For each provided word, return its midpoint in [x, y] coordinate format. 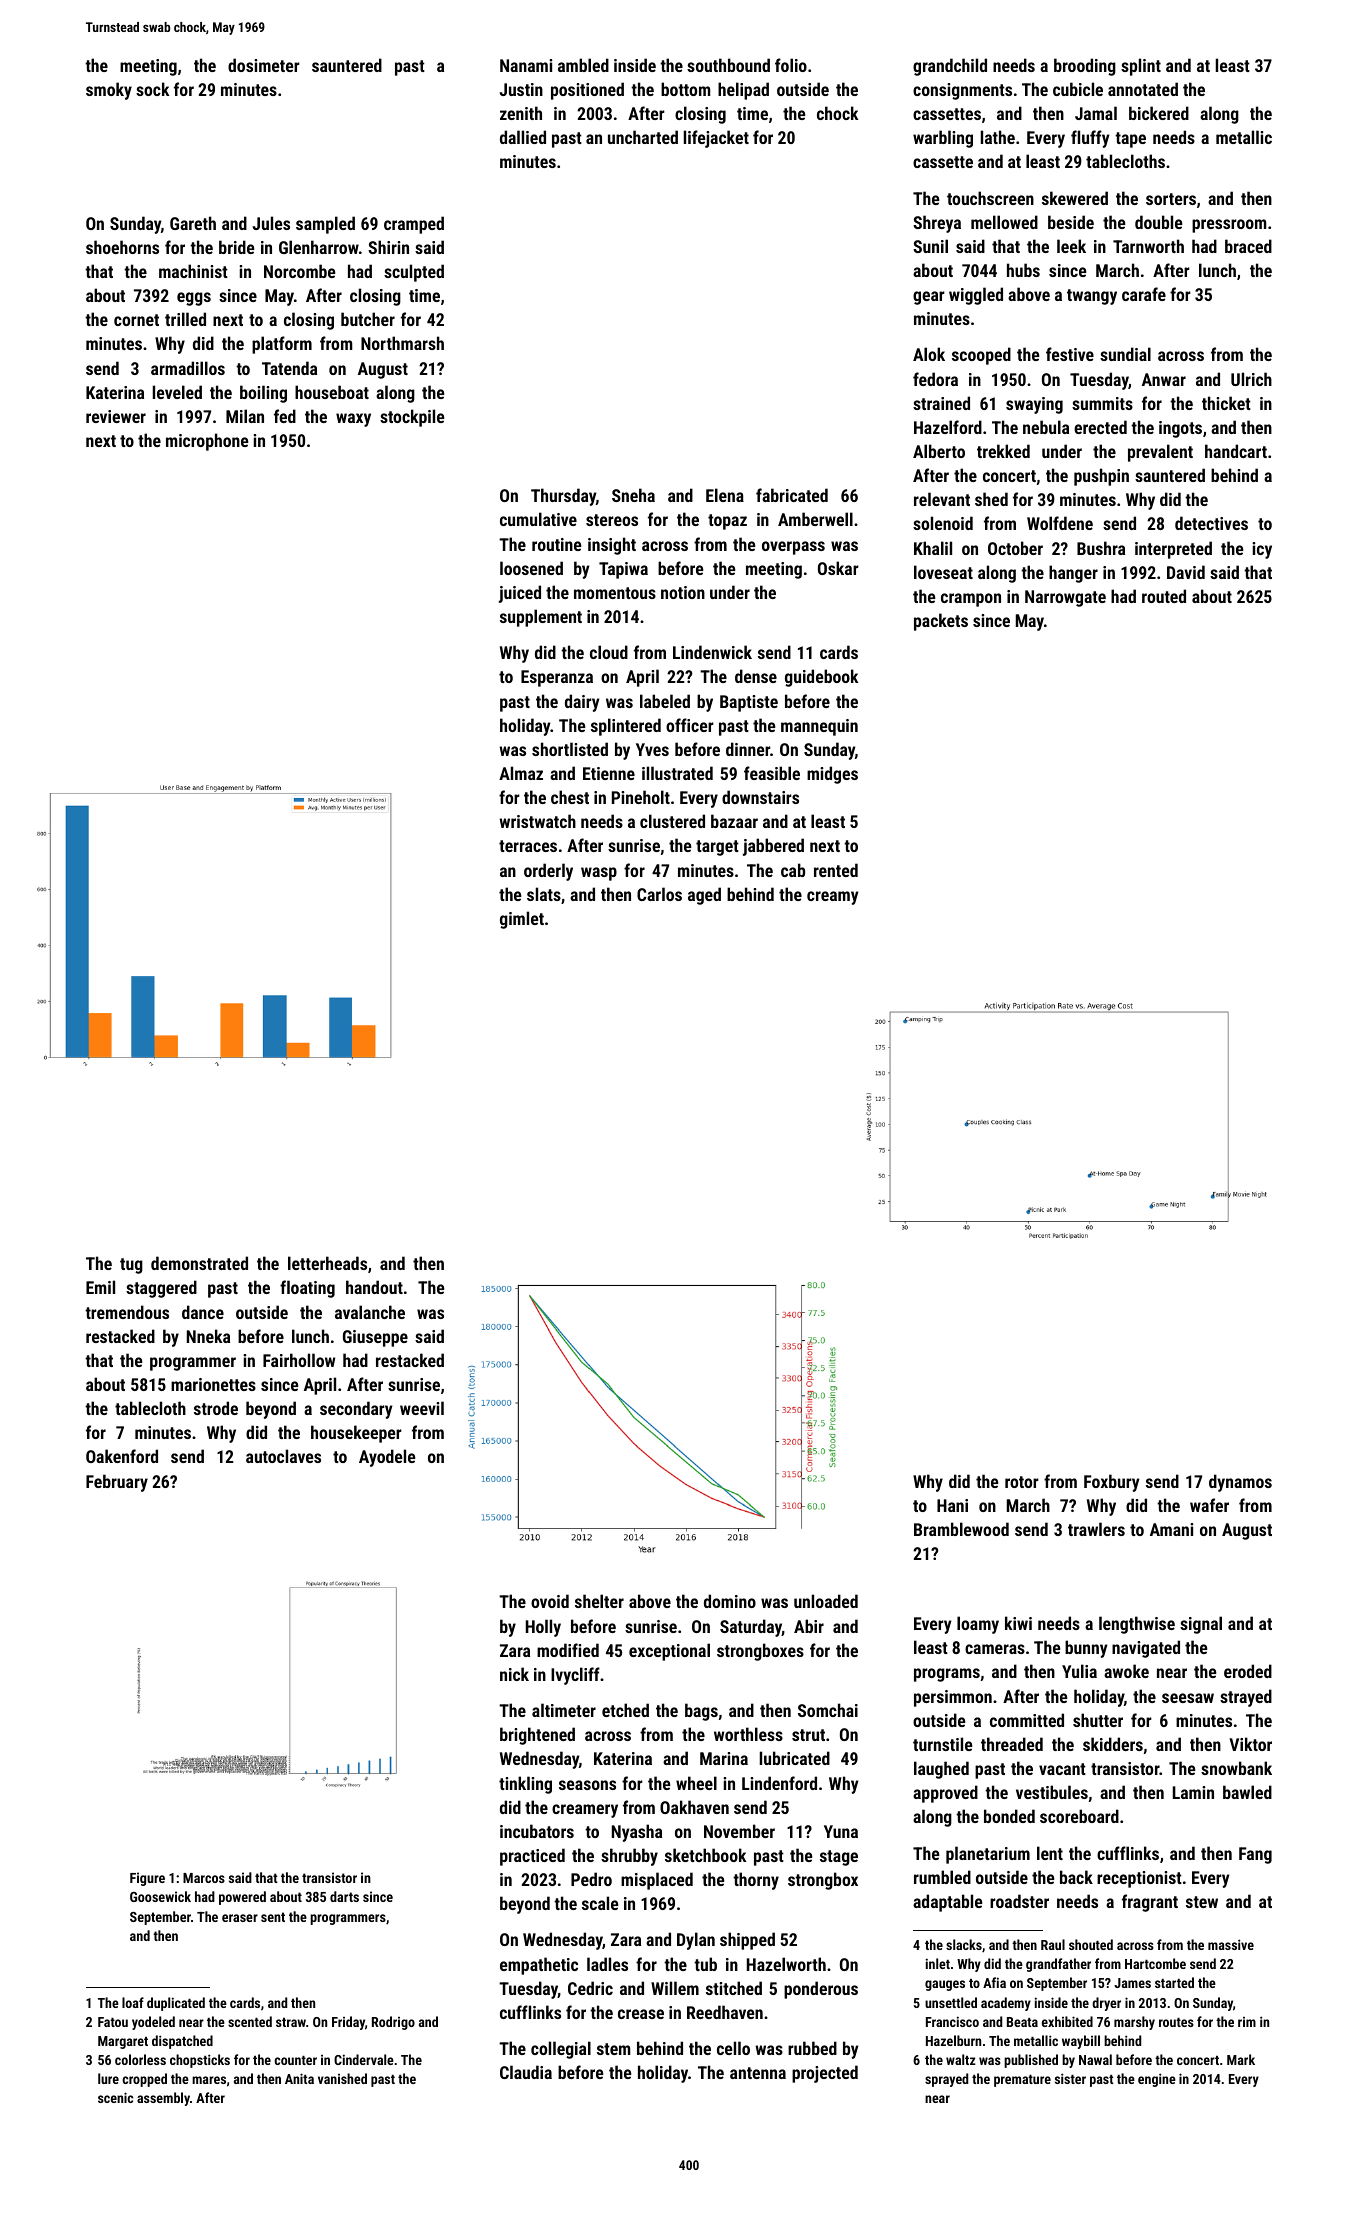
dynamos [1240, 1483]
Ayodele [387, 1458]
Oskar [838, 568]
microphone [207, 442]
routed [1164, 596]
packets [941, 622]
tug [131, 1266]
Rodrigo [393, 2023]
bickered [1159, 113]
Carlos [659, 894]
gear [929, 298]
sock [152, 89]
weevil [422, 1408]
